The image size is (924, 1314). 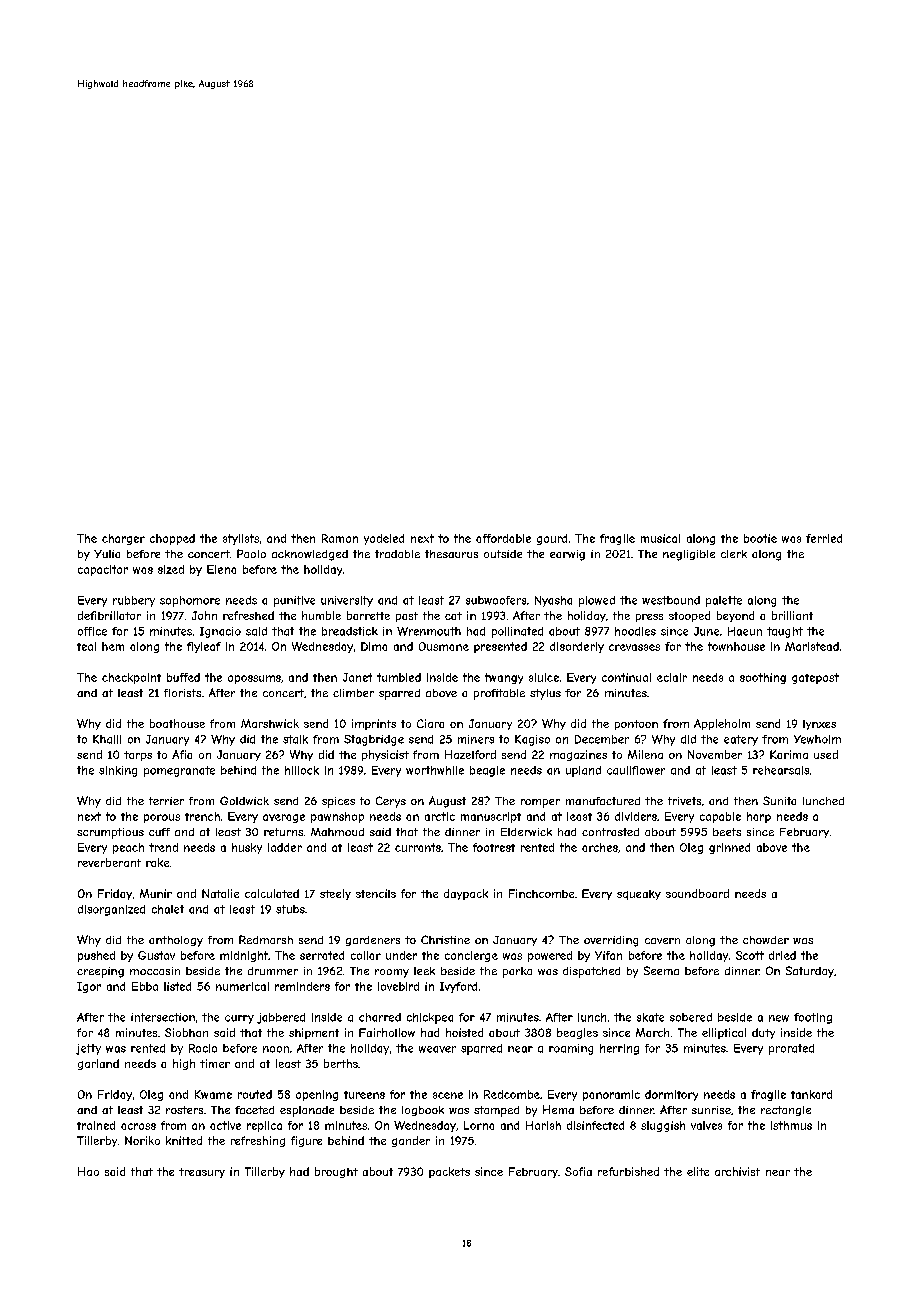 What do you see at coordinates (577, 647) in the screenshot?
I see `disorderly` at bounding box center [577, 647].
